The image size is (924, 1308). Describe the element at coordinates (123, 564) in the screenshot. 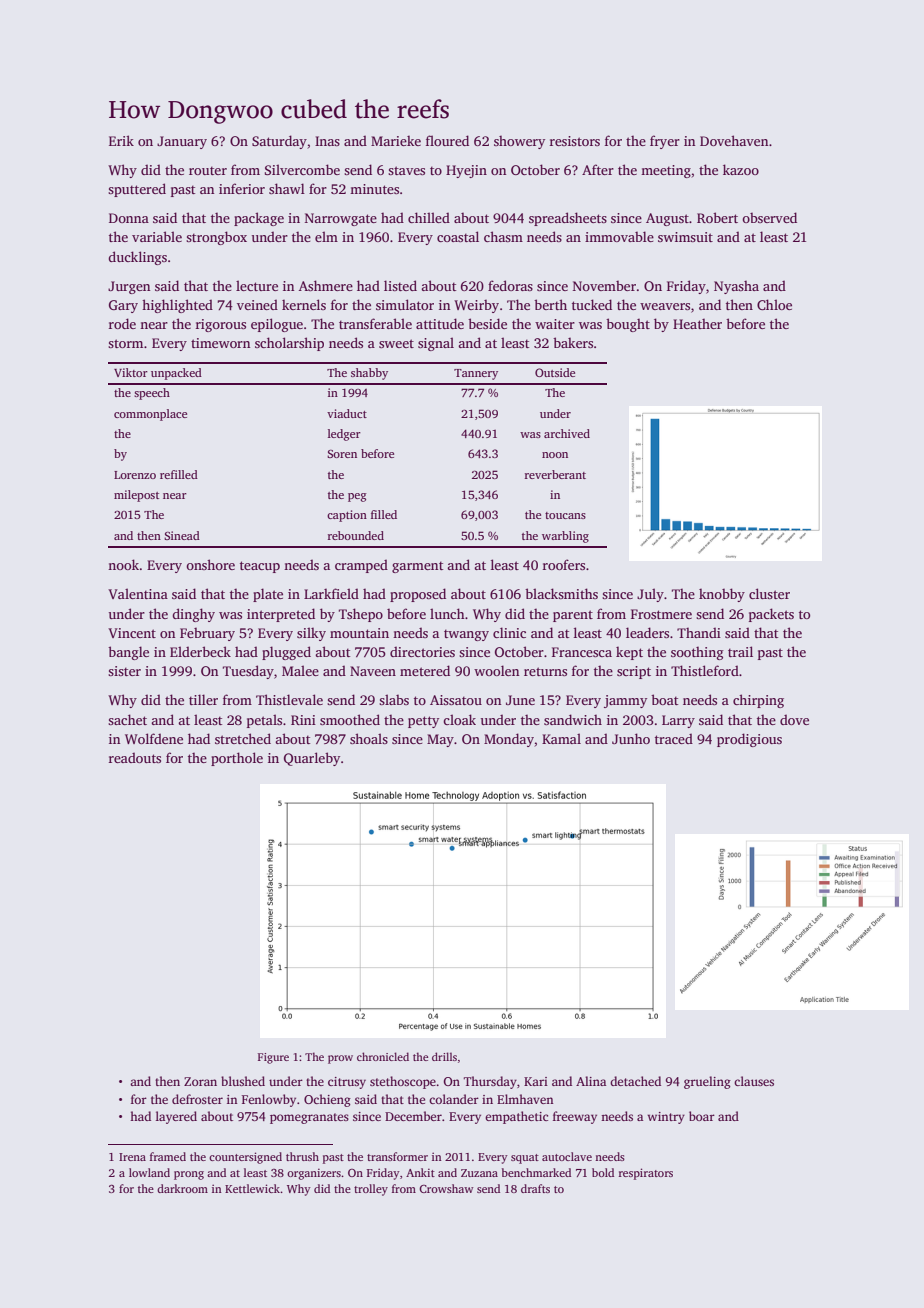

I see `nook` at that location.
